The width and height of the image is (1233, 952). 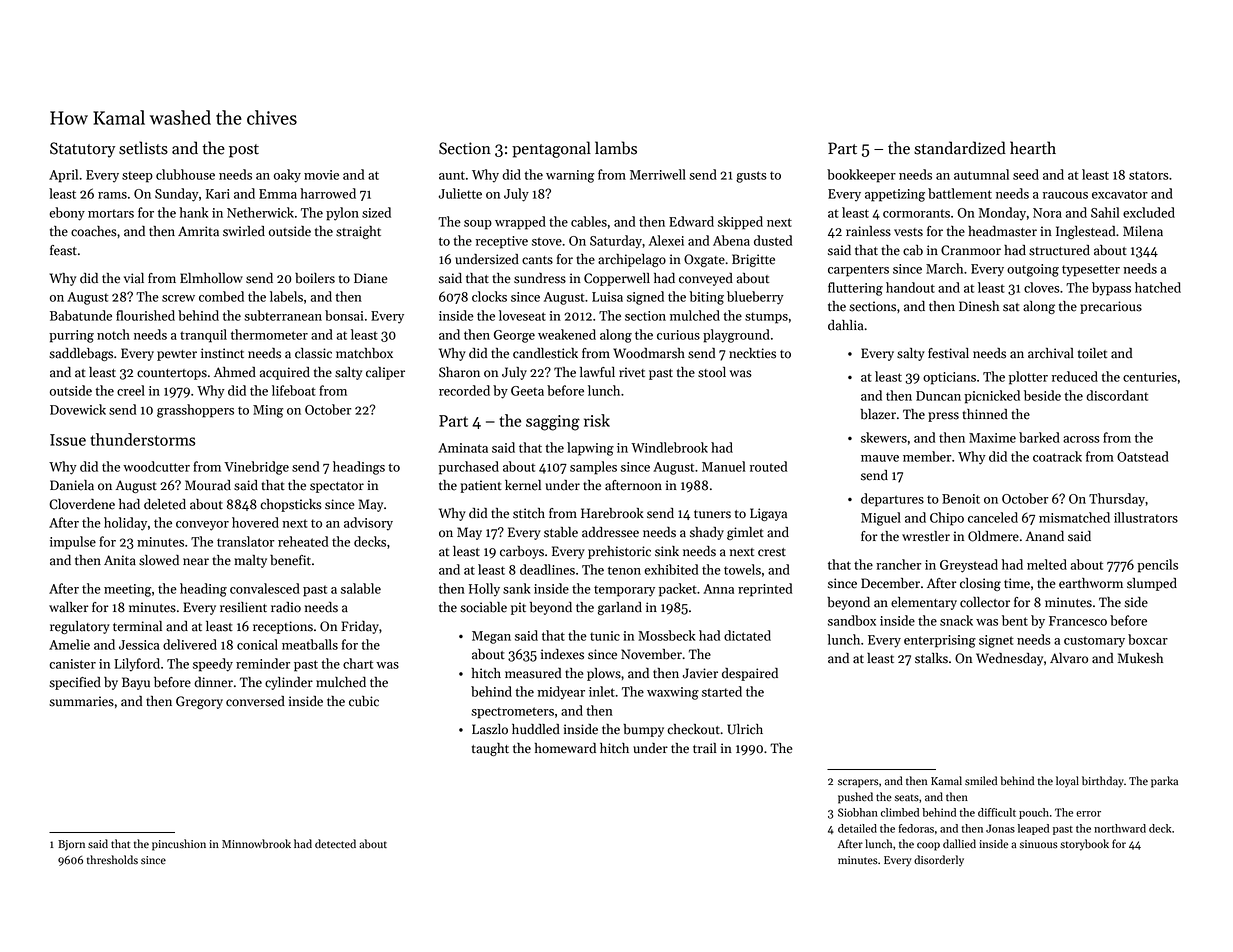 What do you see at coordinates (179, 845) in the image?
I see `pincushion` at bounding box center [179, 845].
